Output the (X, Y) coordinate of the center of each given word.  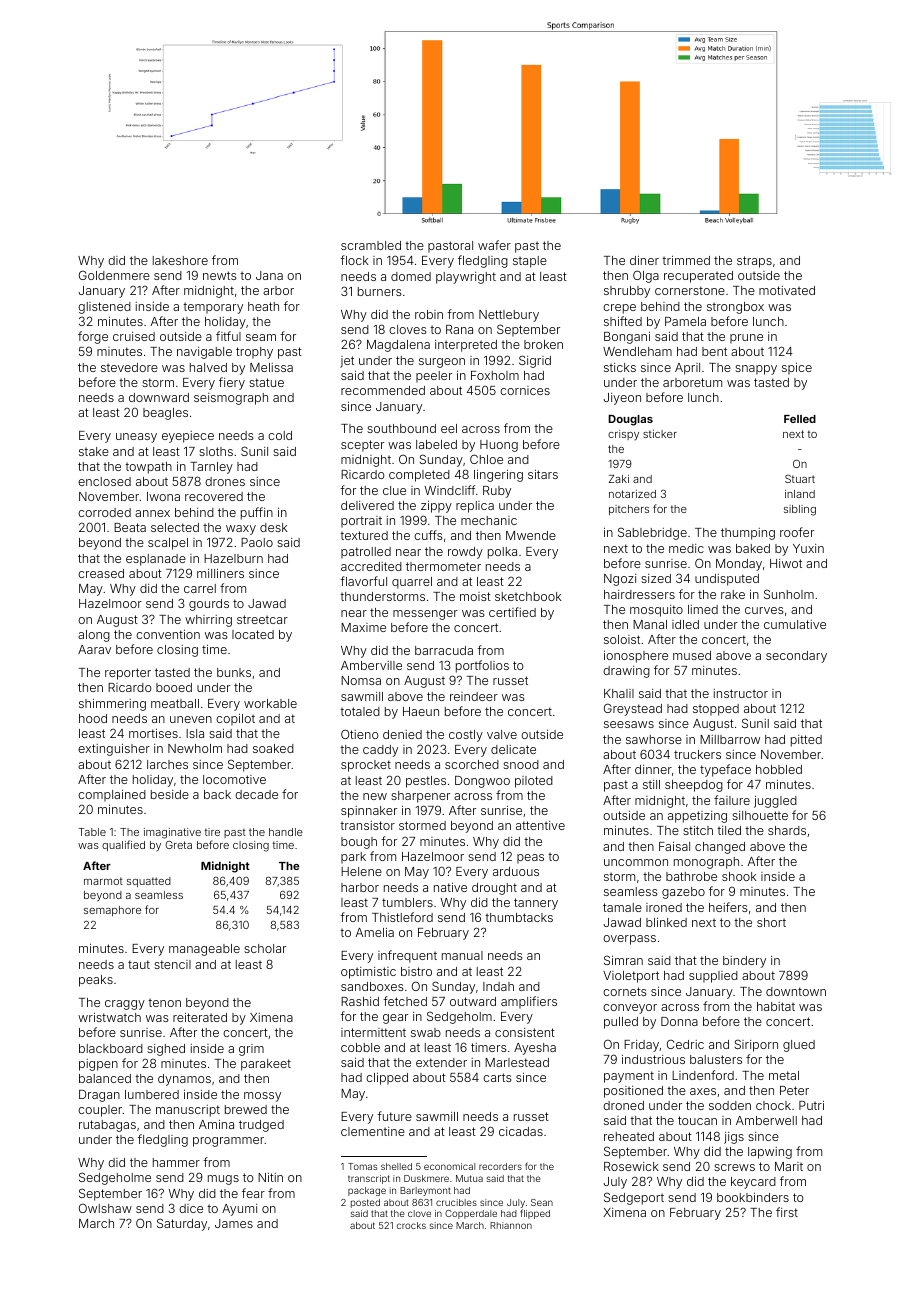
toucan (697, 1120)
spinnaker (369, 812)
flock (354, 260)
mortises (153, 733)
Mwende (531, 535)
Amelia (375, 932)
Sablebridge (652, 533)
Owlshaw (105, 1208)
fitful (228, 336)
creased (101, 573)
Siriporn (756, 1045)
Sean (542, 1202)
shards (787, 830)
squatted (149, 882)
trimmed (686, 260)
